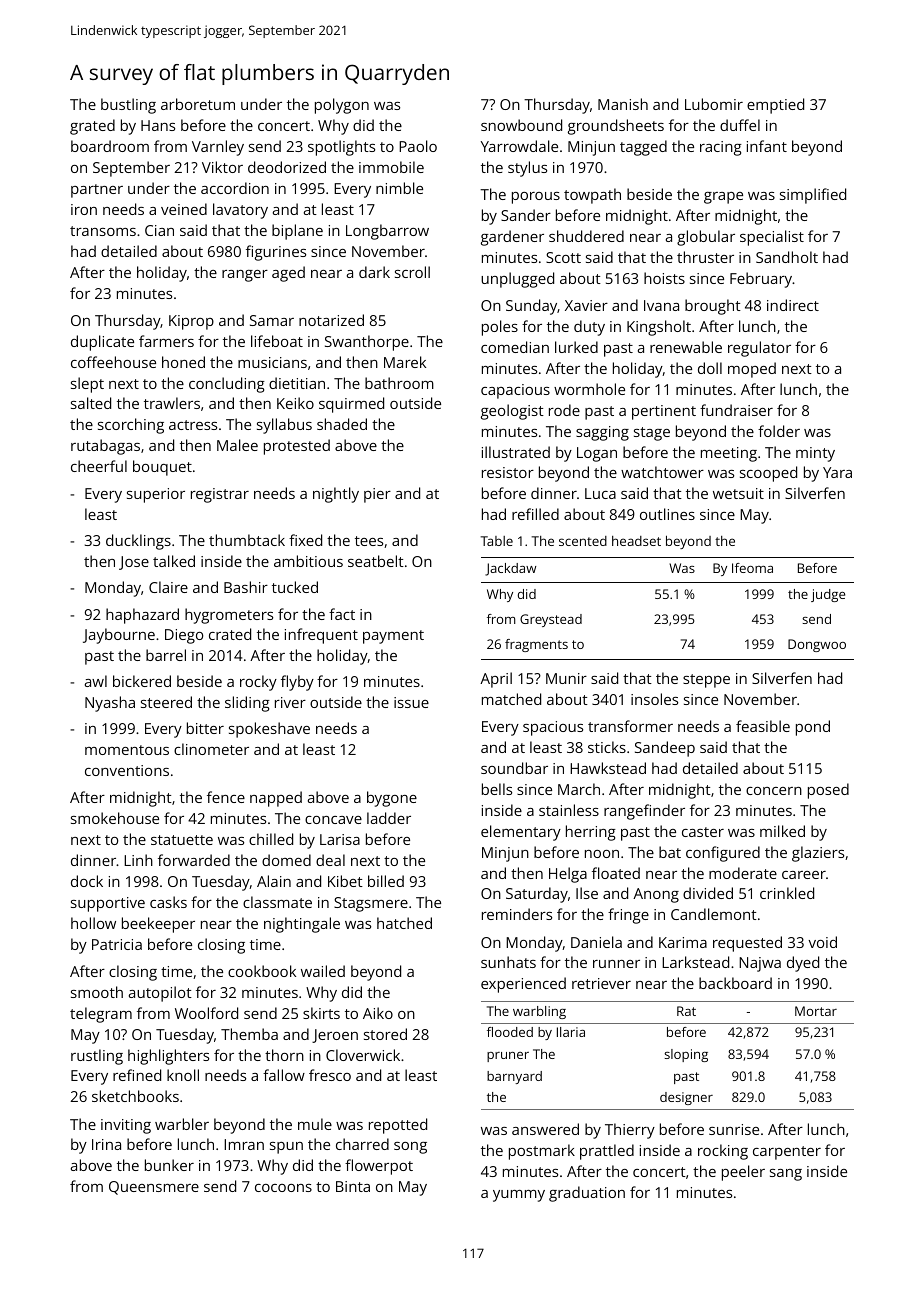 The height and width of the screenshot is (1308, 924). What do you see at coordinates (91, 403) in the screenshot?
I see `salted` at bounding box center [91, 403].
